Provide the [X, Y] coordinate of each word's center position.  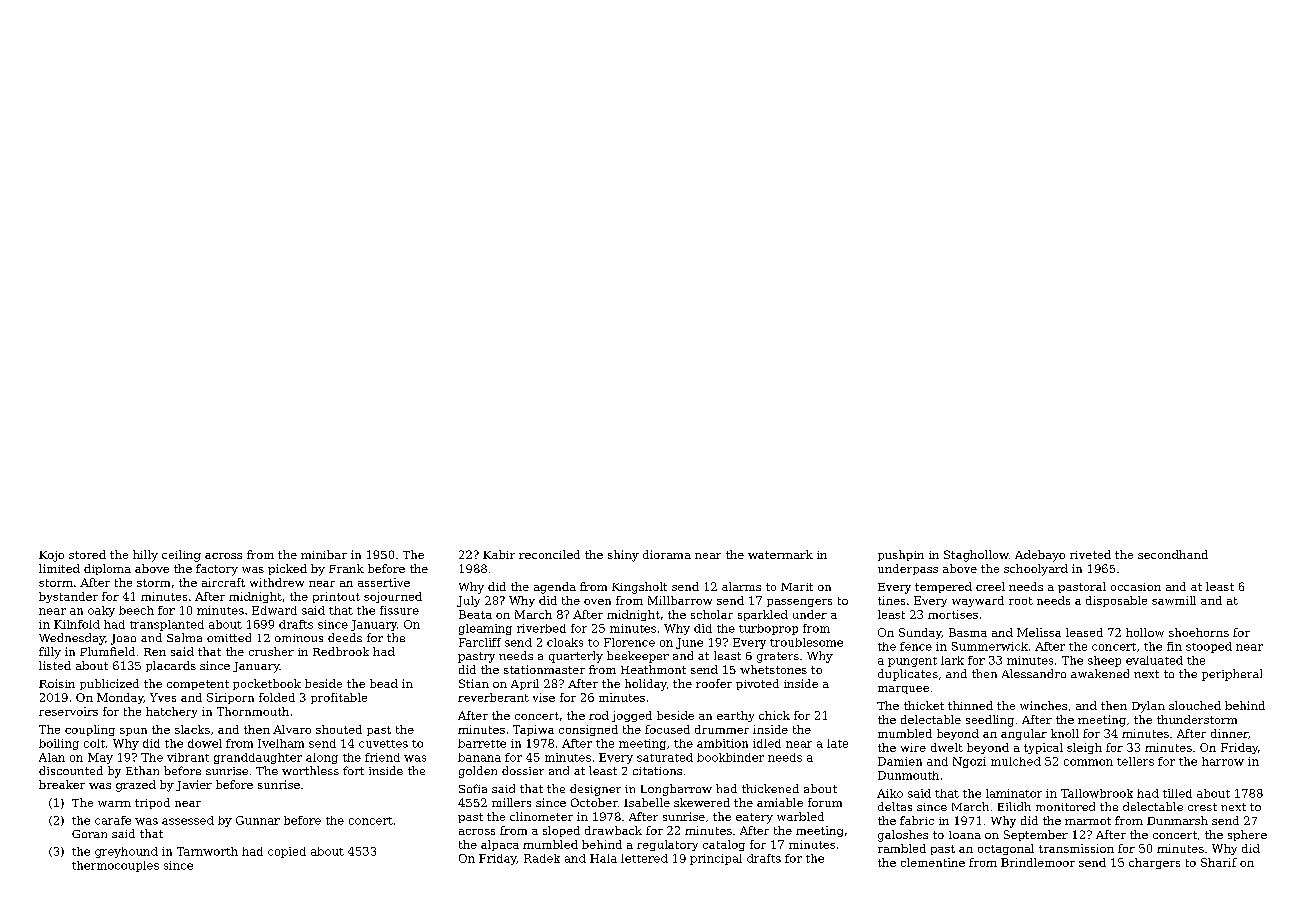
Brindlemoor [1038, 862]
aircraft [223, 582]
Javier [194, 785]
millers [511, 802]
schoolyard [1036, 570]
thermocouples [115, 866]
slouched [1195, 705]
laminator [1014, 793]
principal [716, 859]
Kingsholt [639, 588]
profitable [339, 698]
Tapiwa [533, 730]
